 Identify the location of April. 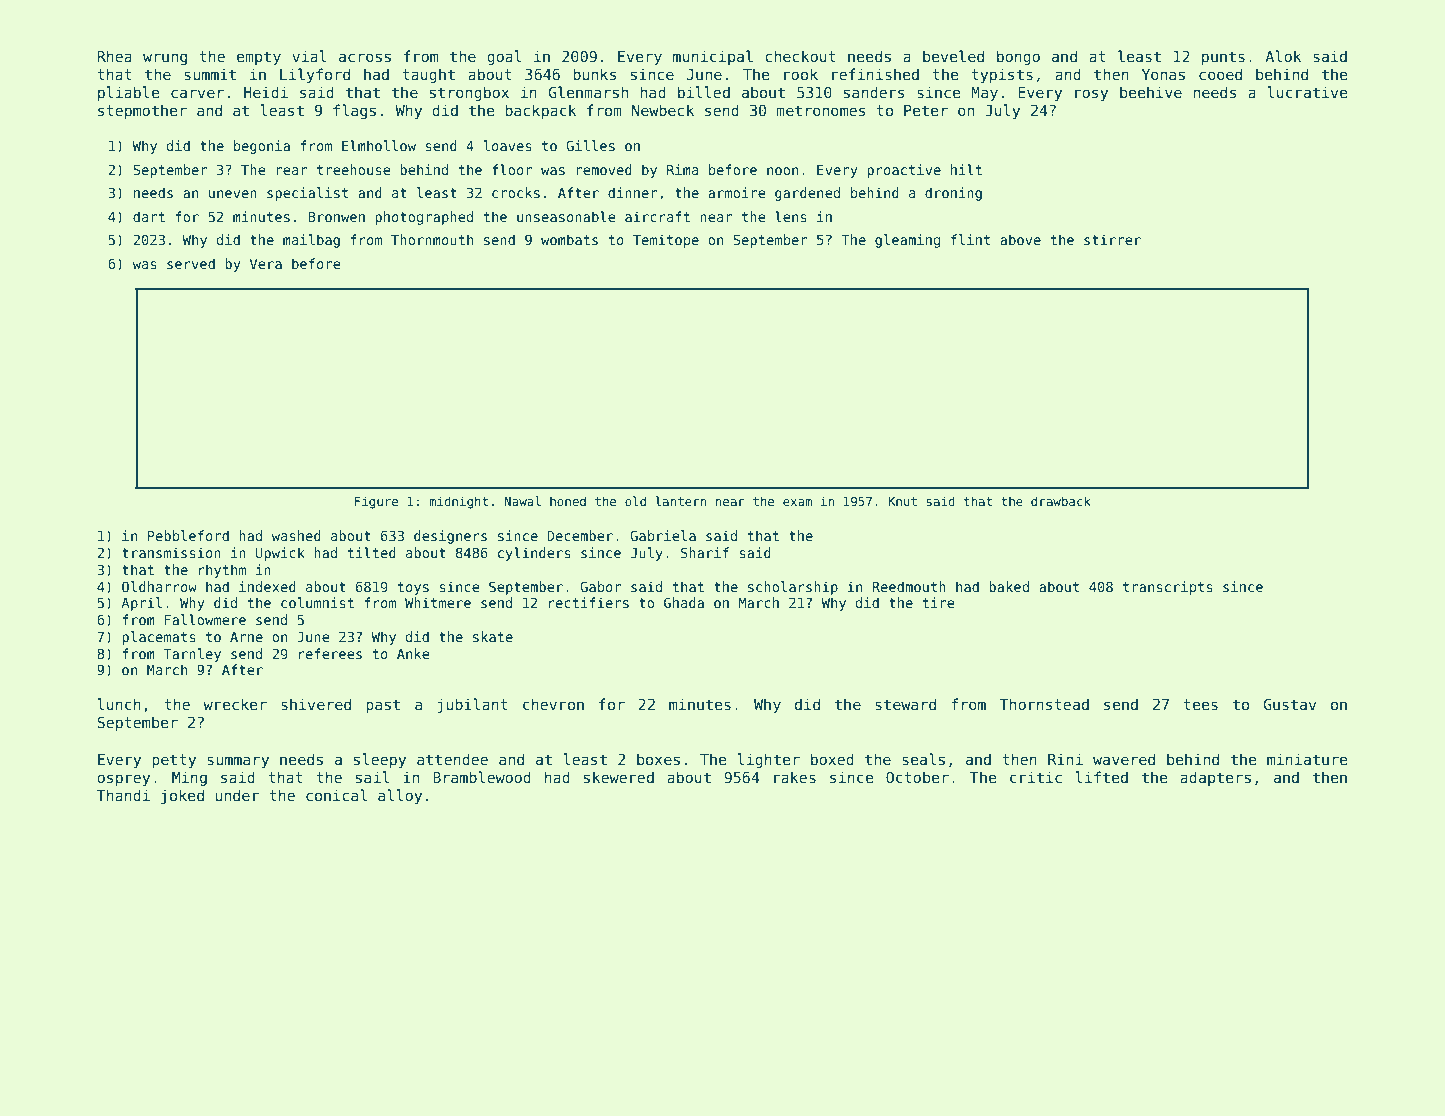
(141, 604).
